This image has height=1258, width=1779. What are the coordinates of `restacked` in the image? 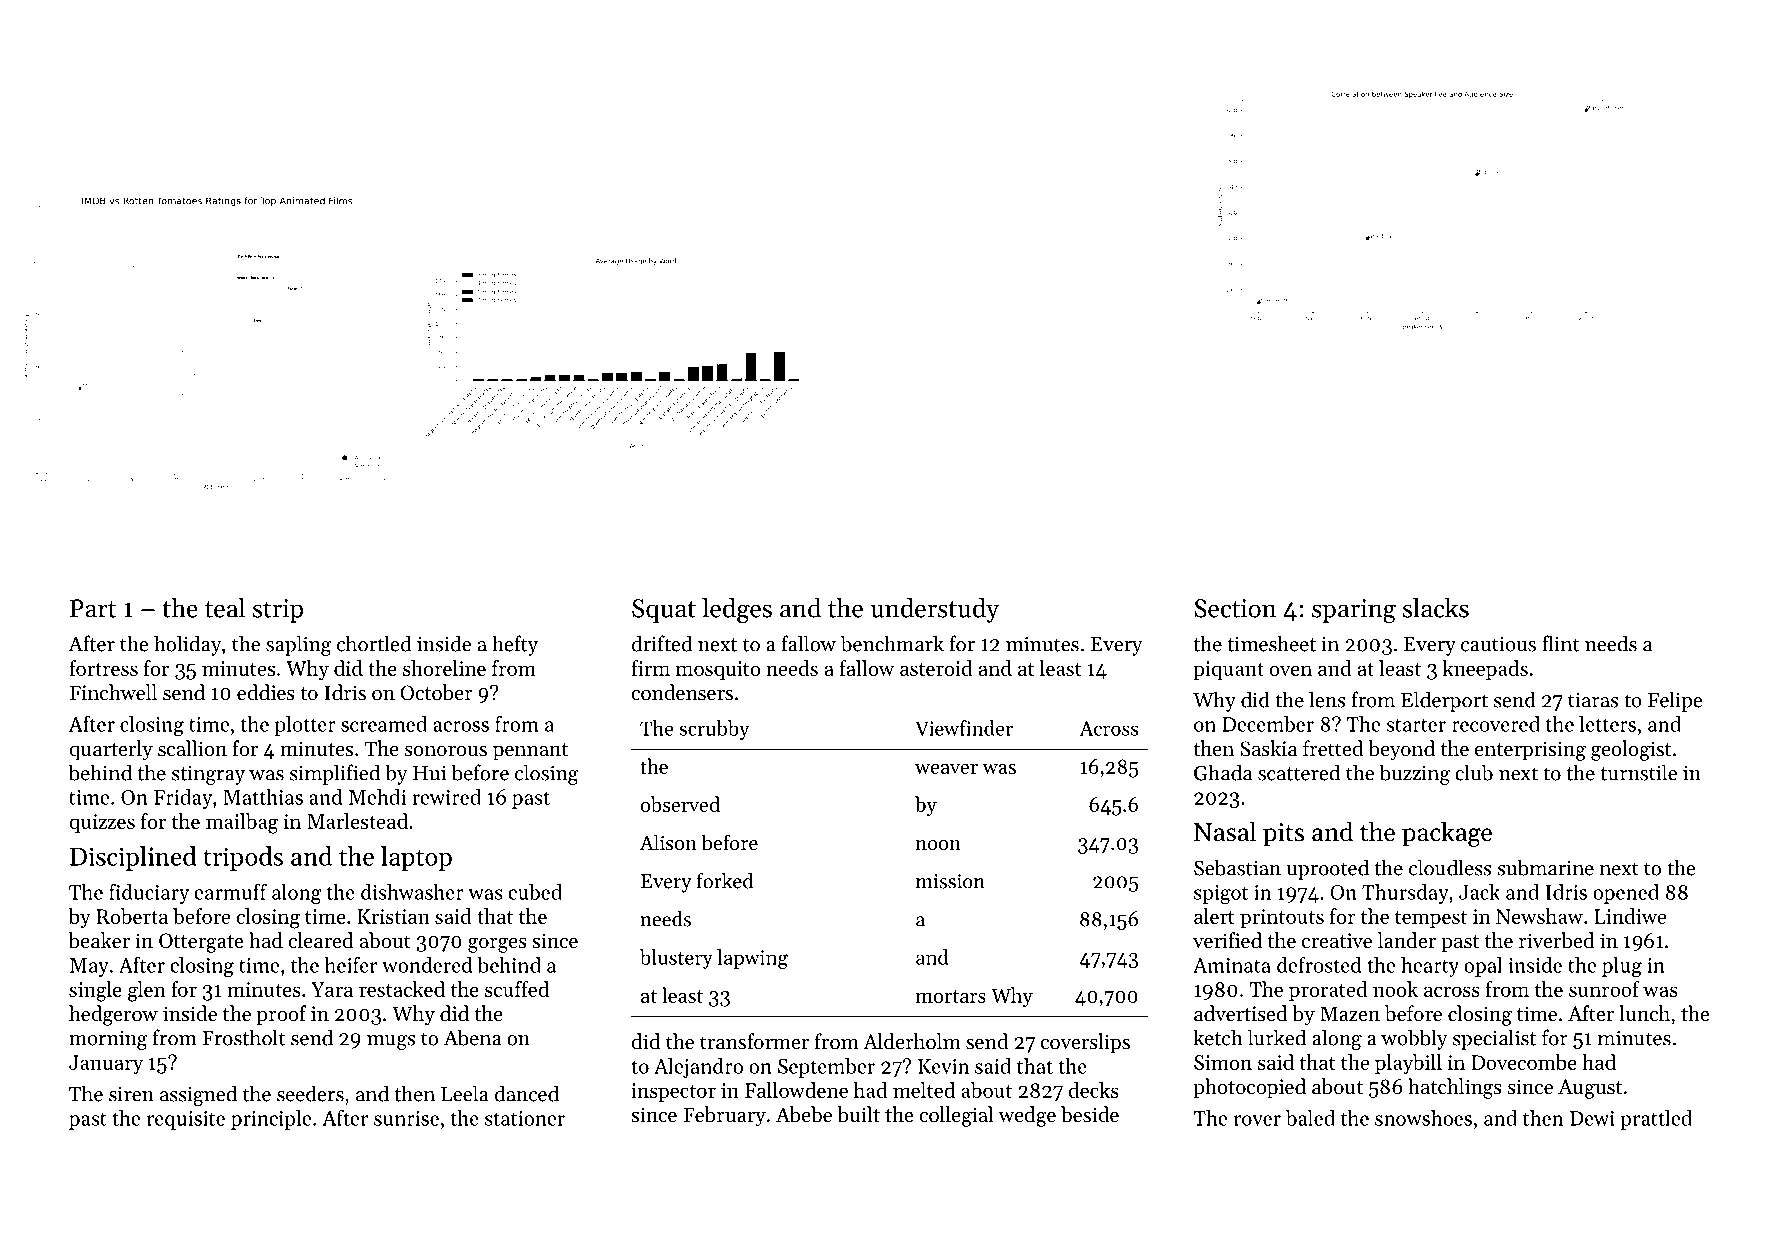 It's located at (402, 989).
